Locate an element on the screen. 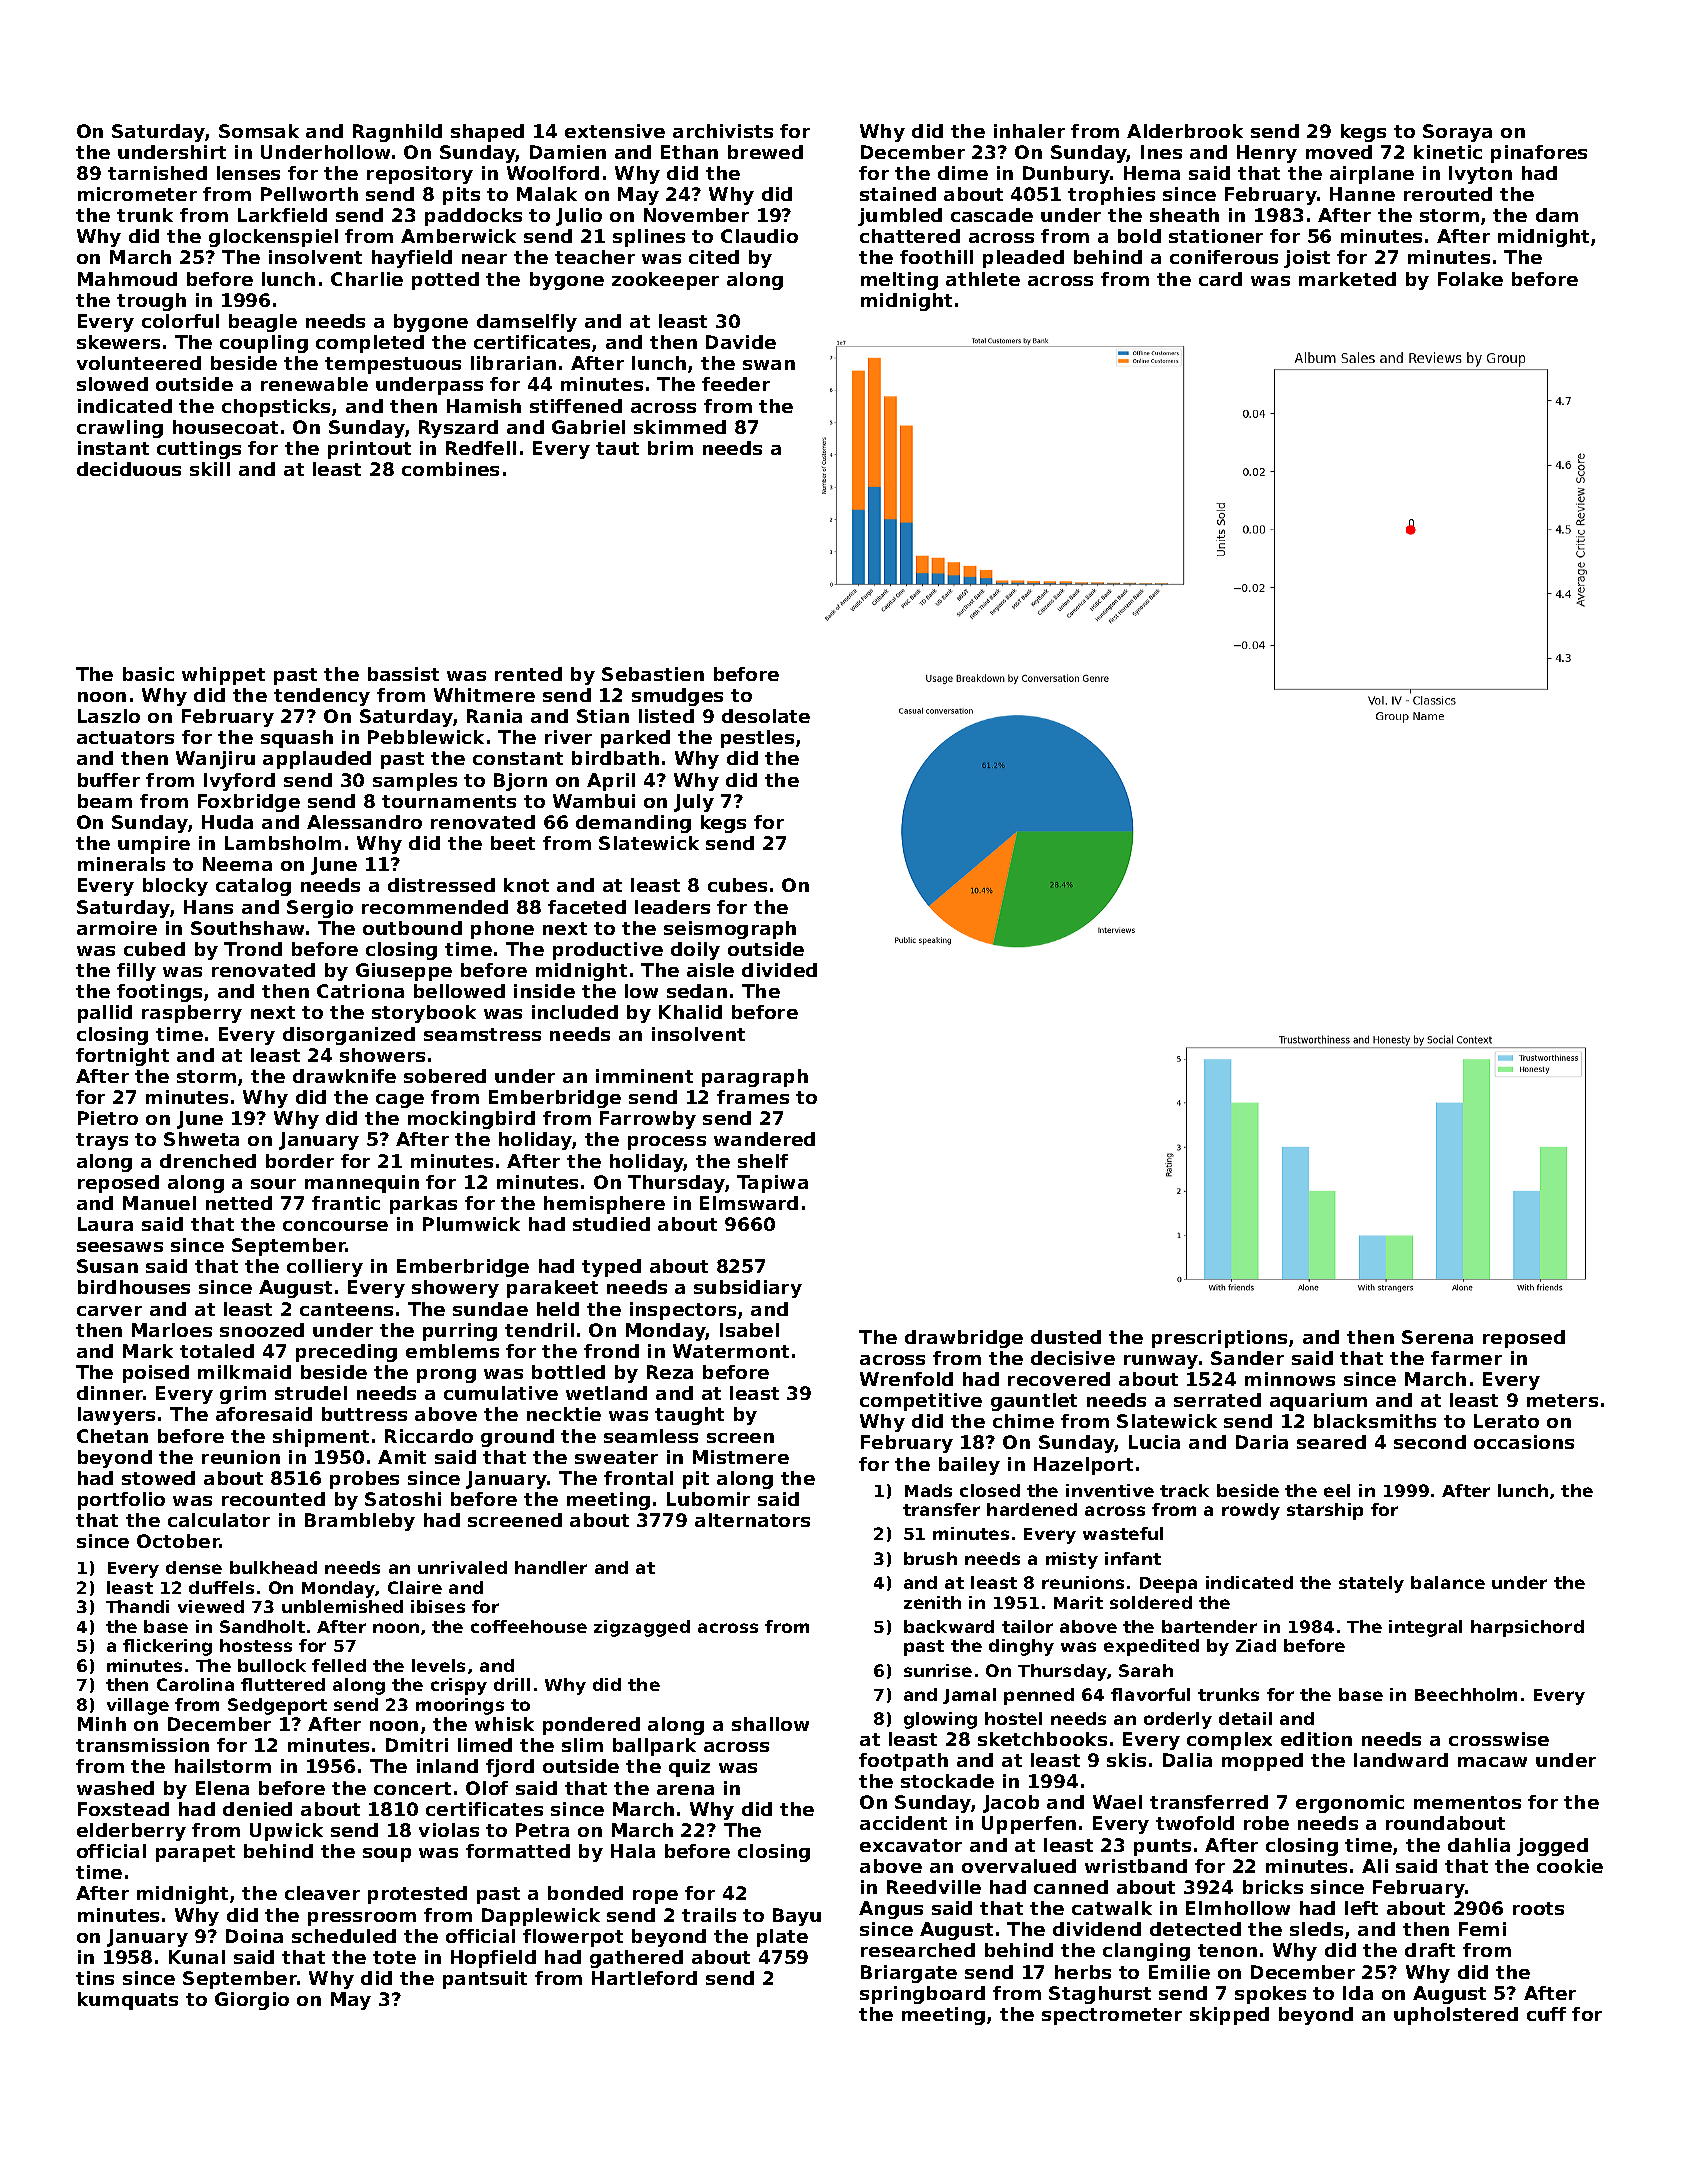 The height and width of the screenshot is (2178, 1683). inhaler is located at coordinates (1029, 131).
